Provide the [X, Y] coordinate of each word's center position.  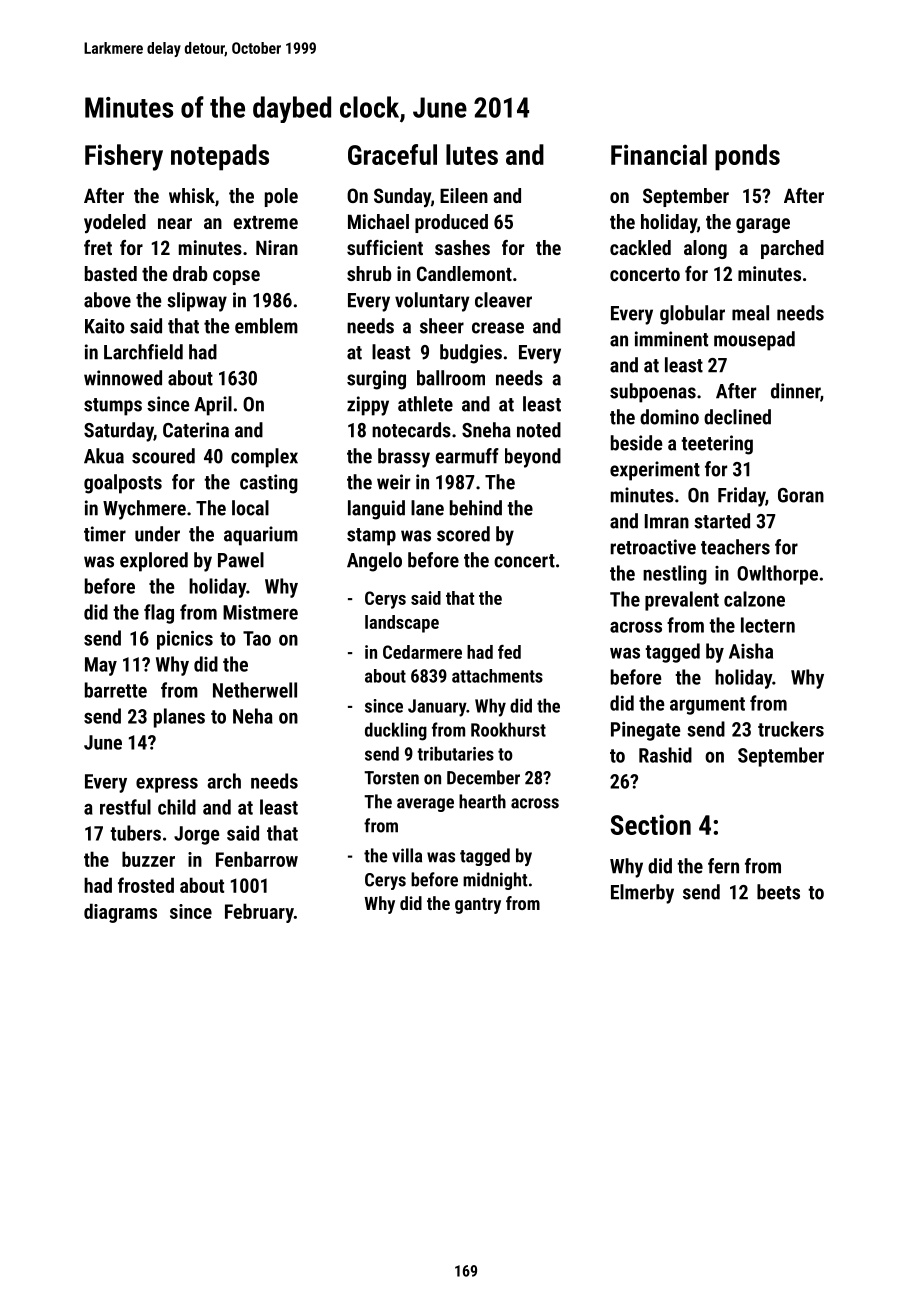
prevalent [682, 601]
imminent [671, 339]
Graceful [392, 154]
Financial [659, 154]
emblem [266, 326]
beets [778, 892]
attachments [497, 676]
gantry [478, 906]
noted [539, 430]
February [259, 913]
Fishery [124, 157]
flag [159, 614]
